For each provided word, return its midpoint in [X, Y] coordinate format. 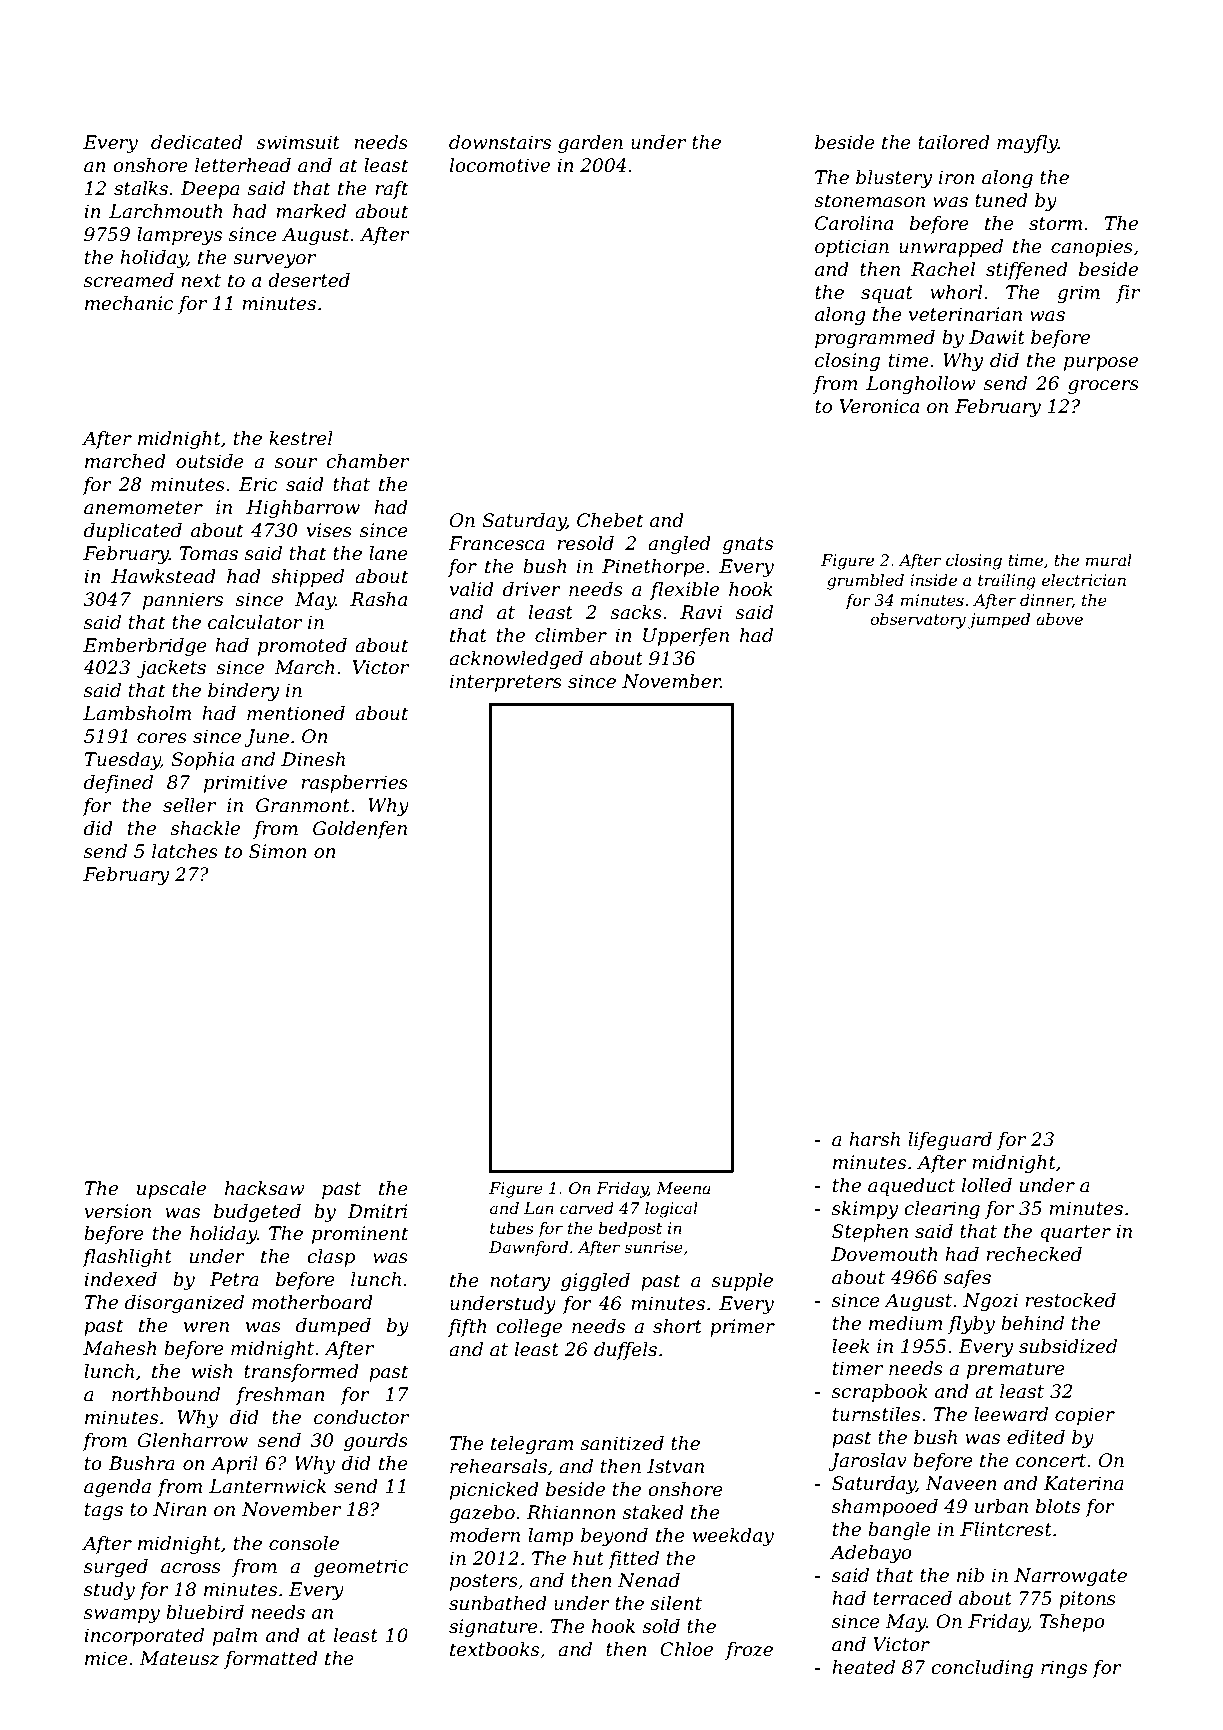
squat [887, 294]
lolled [987, 1185]
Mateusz [179, 1658]
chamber [367, 461]
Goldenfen [360, 830]
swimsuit [298, 142]
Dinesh [313, 759]
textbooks [494, 1649]
